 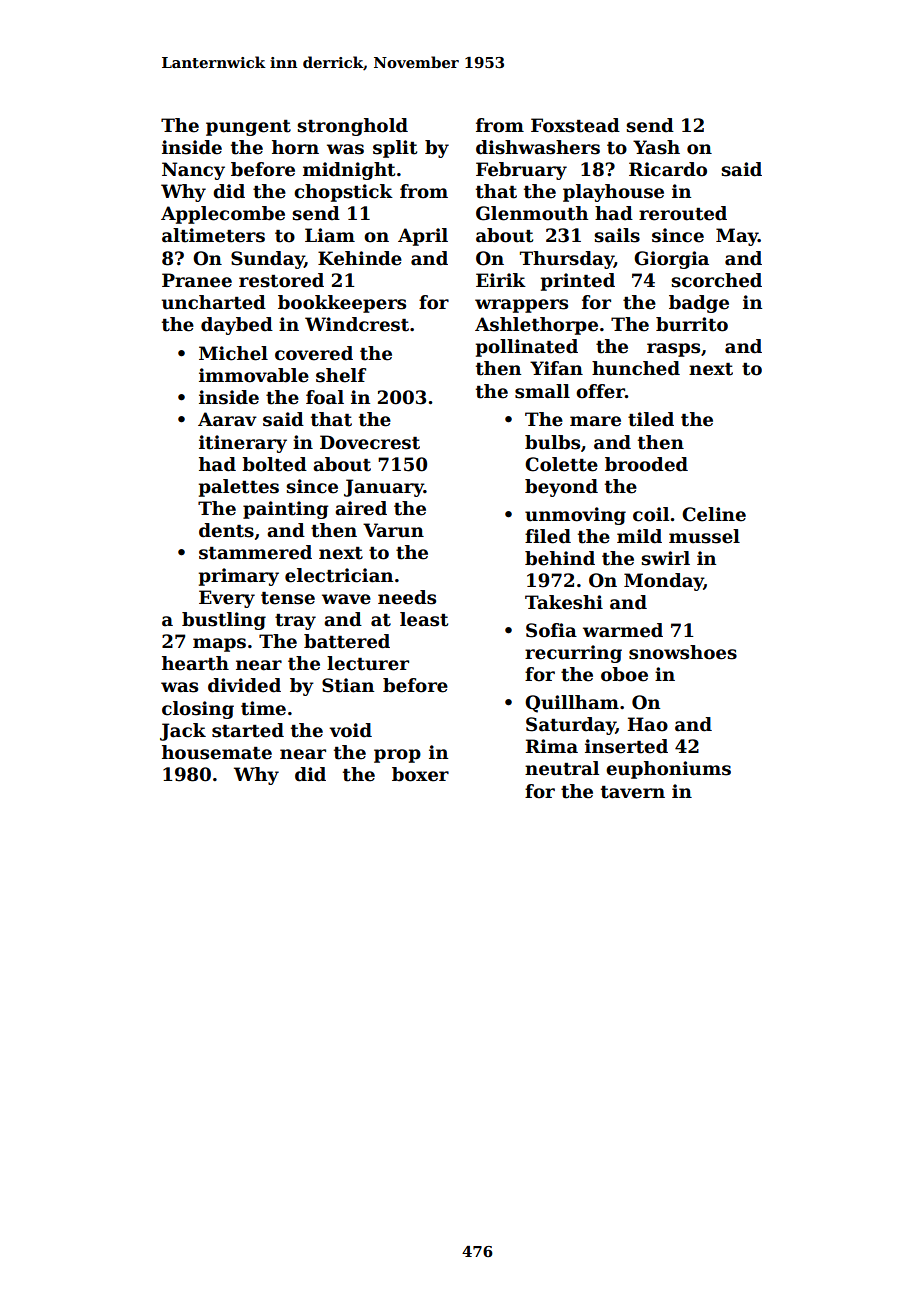 What do you see at coordinates (395, 149) in the screenshot?
I see `split` at bounding box center [395, 149].
